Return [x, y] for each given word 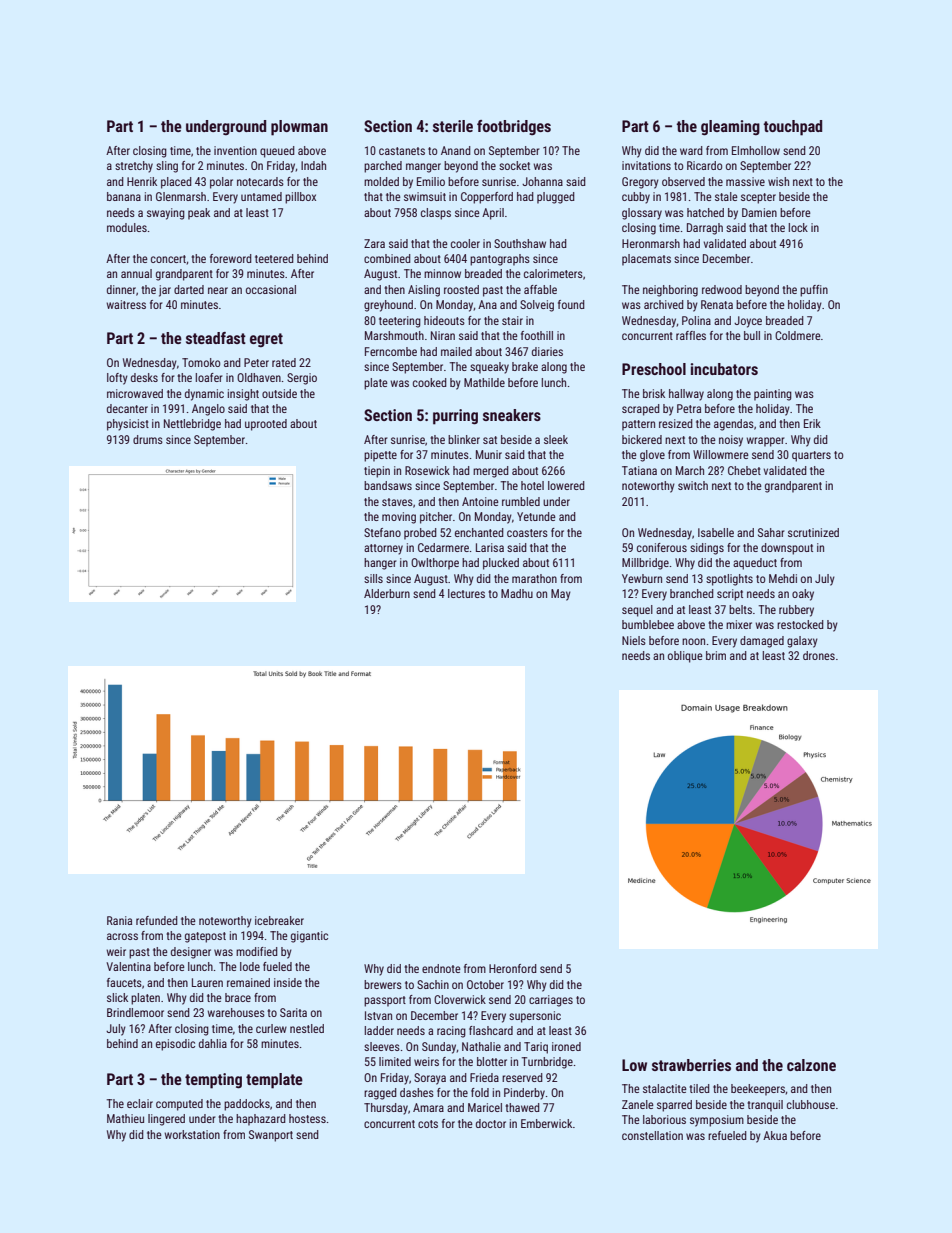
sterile [453, 126]
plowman [299, 128]
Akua [775, 1135]
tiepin [377, 472]
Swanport [271, 1136]
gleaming [730, 128]
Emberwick [546, 1123]
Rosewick [427, 470]
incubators [724, 369]
